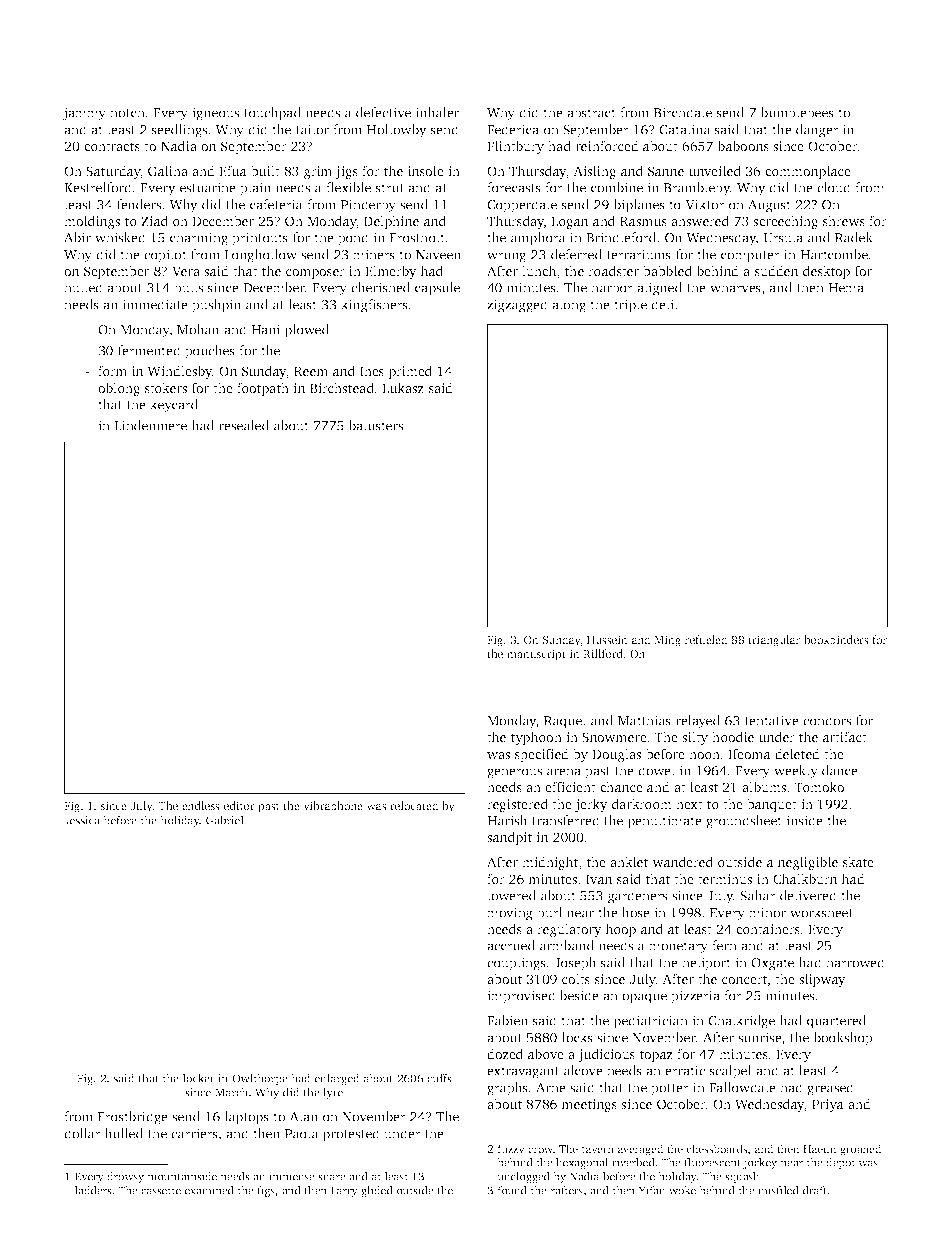 The width and height of the page is (952, 1233). What do you see at coordinates (414, 805) in the page?
I see `relocated` at bounding box center [414, 805].
